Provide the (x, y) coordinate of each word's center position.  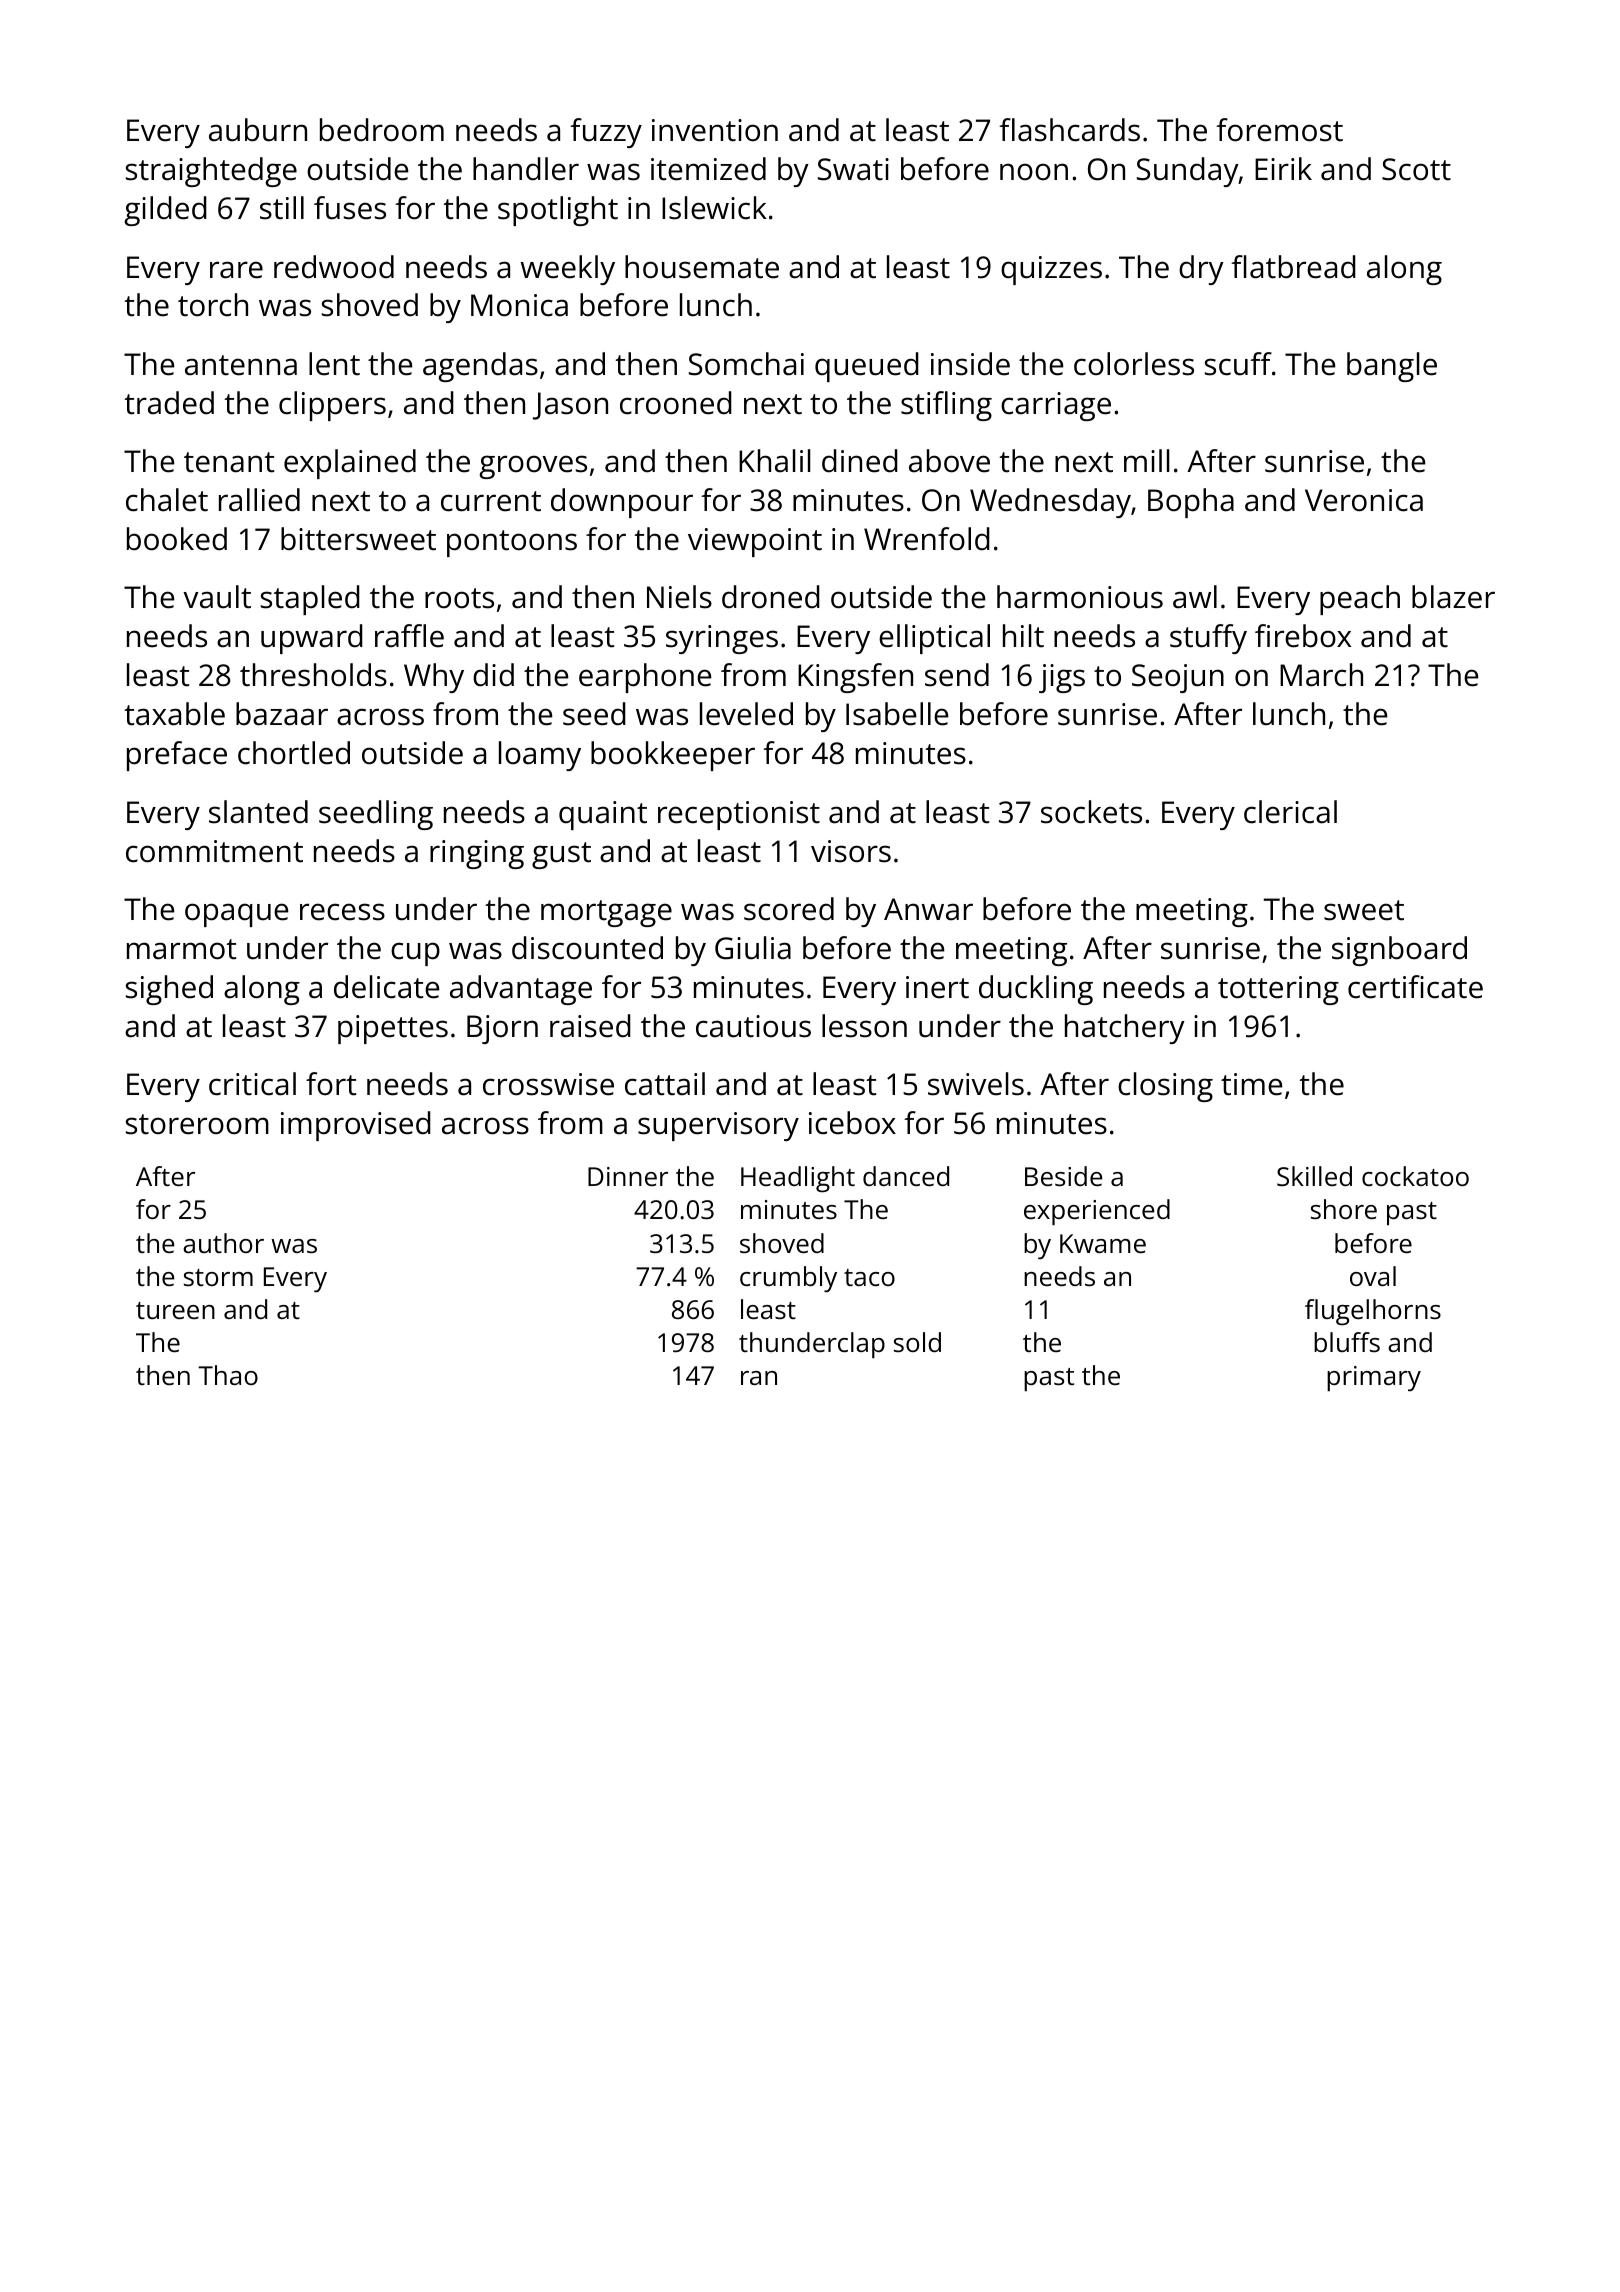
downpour (622, 503)
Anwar (928, 909)
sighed (169, 990)
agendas (480, 367)
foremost (1279, 130)
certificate (1415, 987)
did (493, 675)
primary (1374, 1379)
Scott (1416, 169)
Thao (228, 1375)
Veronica (1364, 500)
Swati (853, 169)
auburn (258, 130)
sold (917, 1342)
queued (867, 367)
